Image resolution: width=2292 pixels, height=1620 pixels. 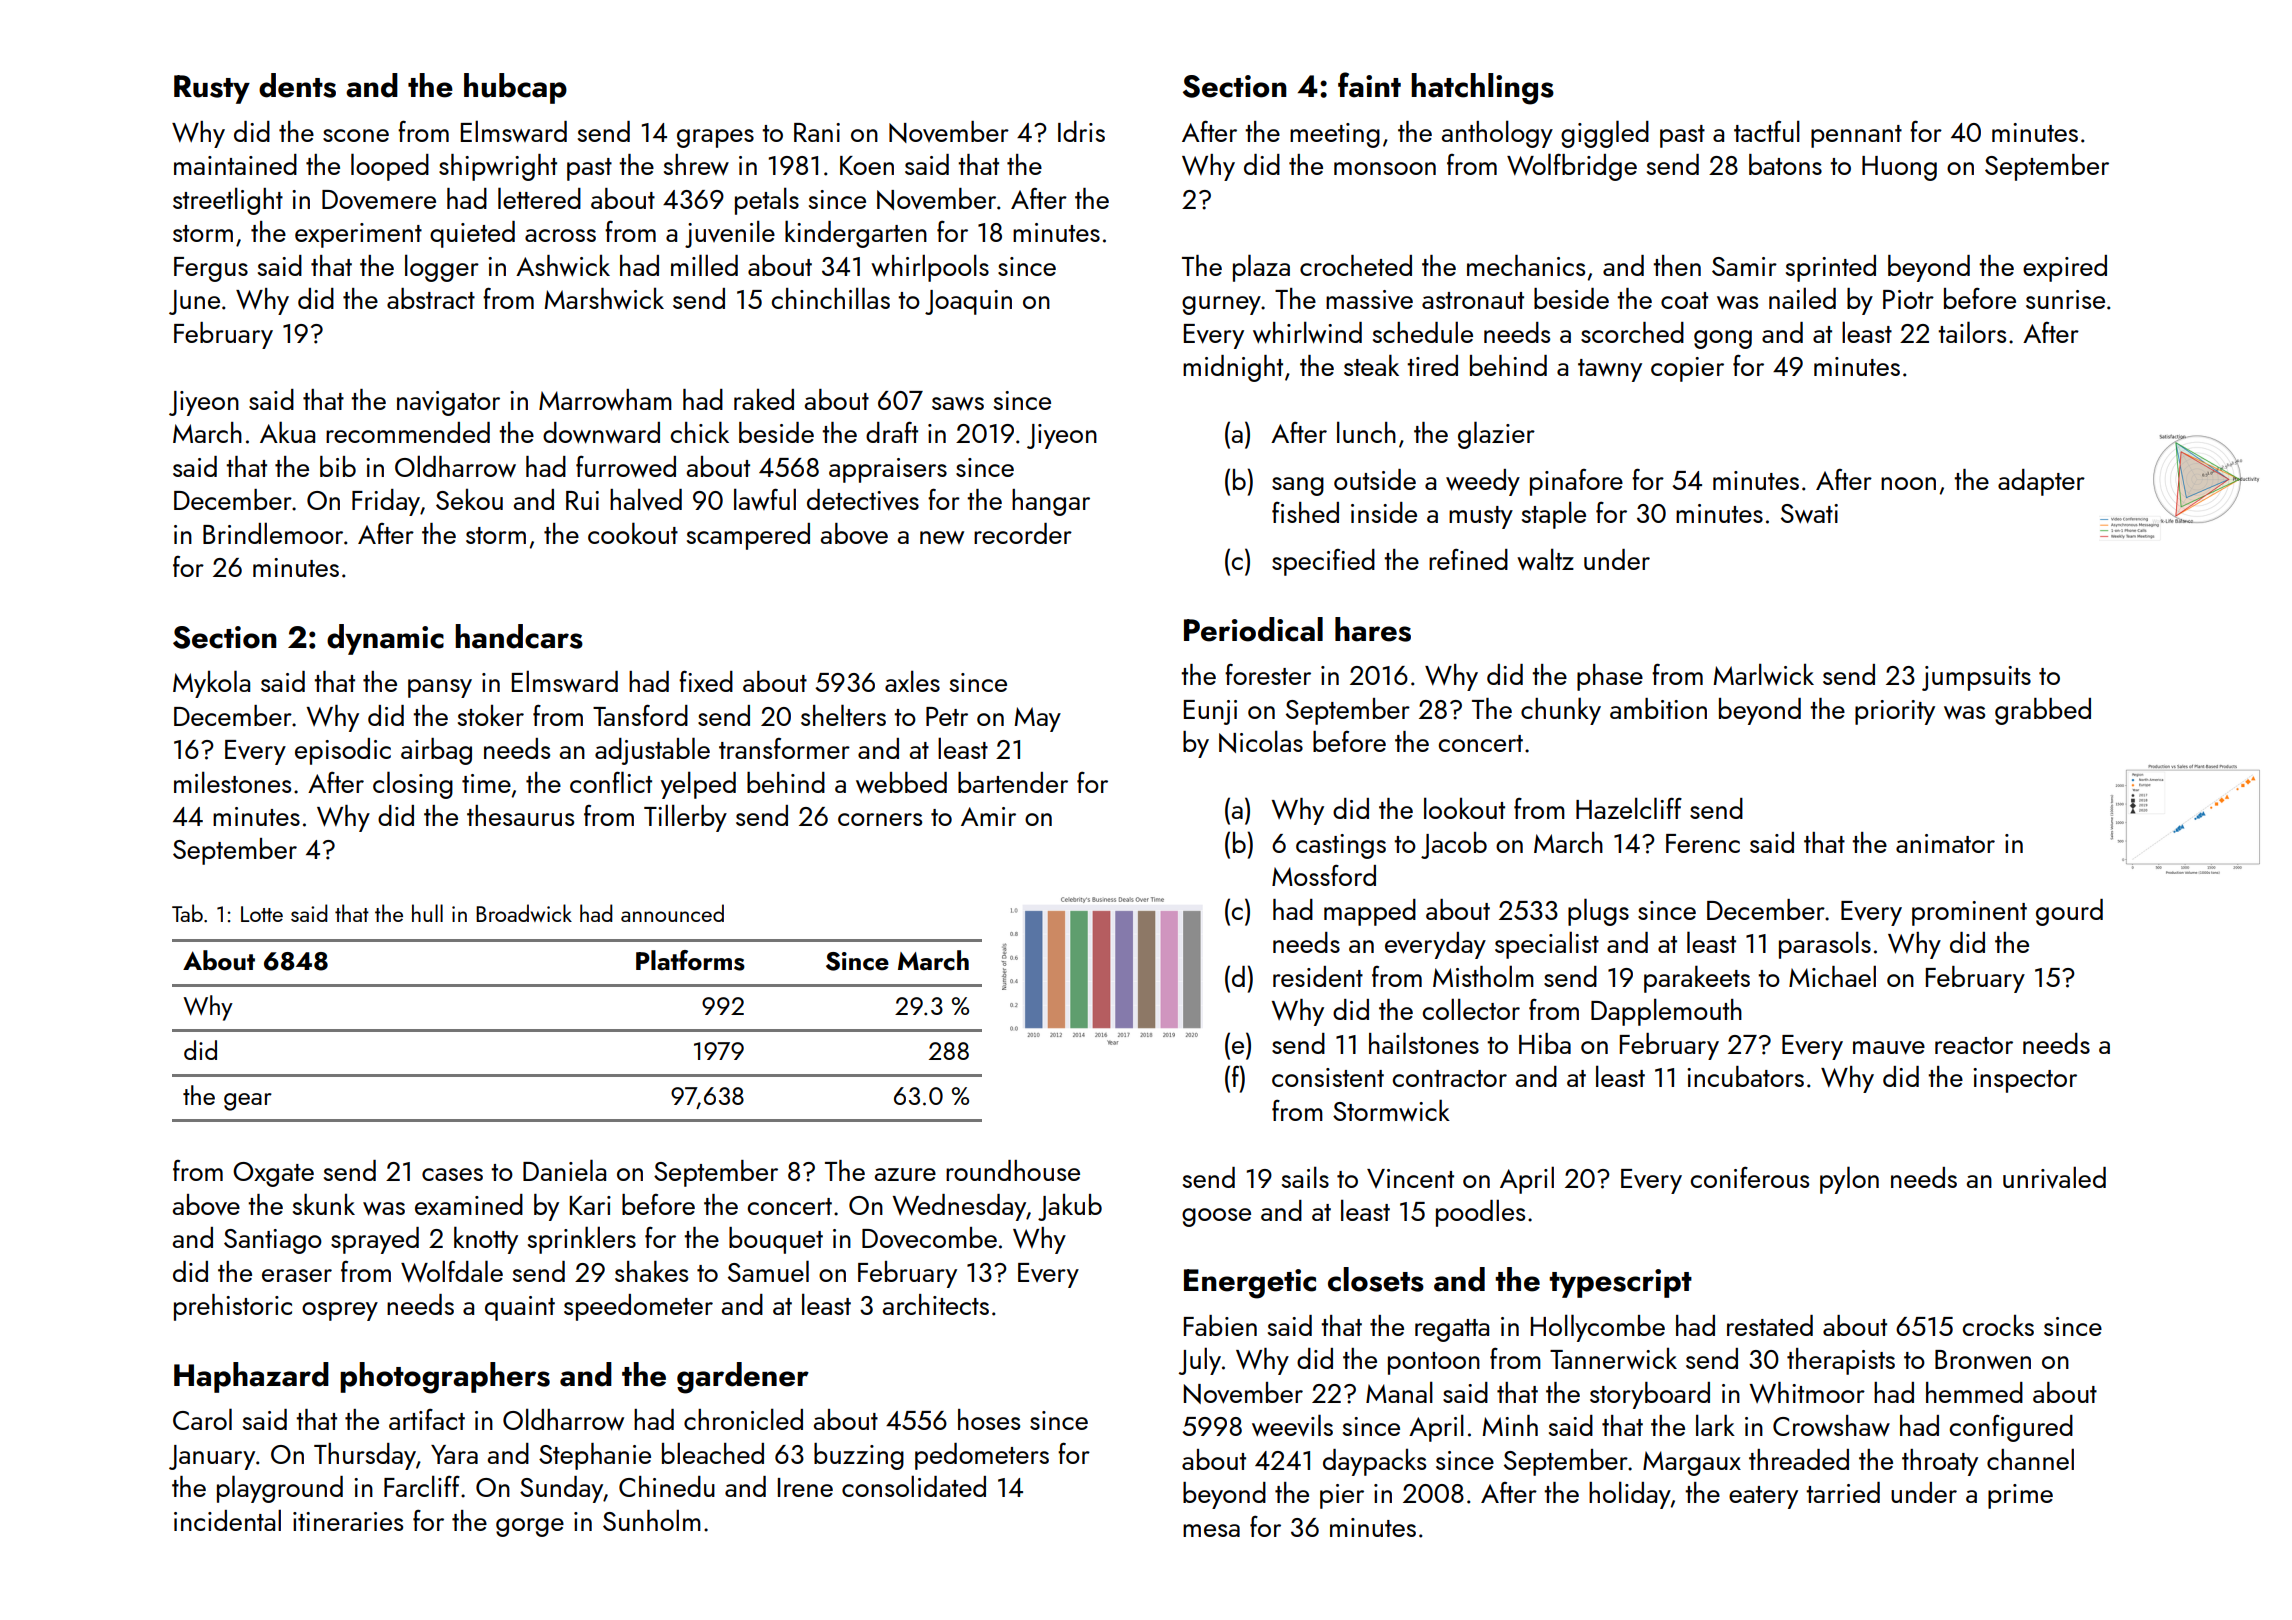 What do you see at coordinates (248, 1102) in the image?
I see `gear` at bounding box center [248, 1102].
